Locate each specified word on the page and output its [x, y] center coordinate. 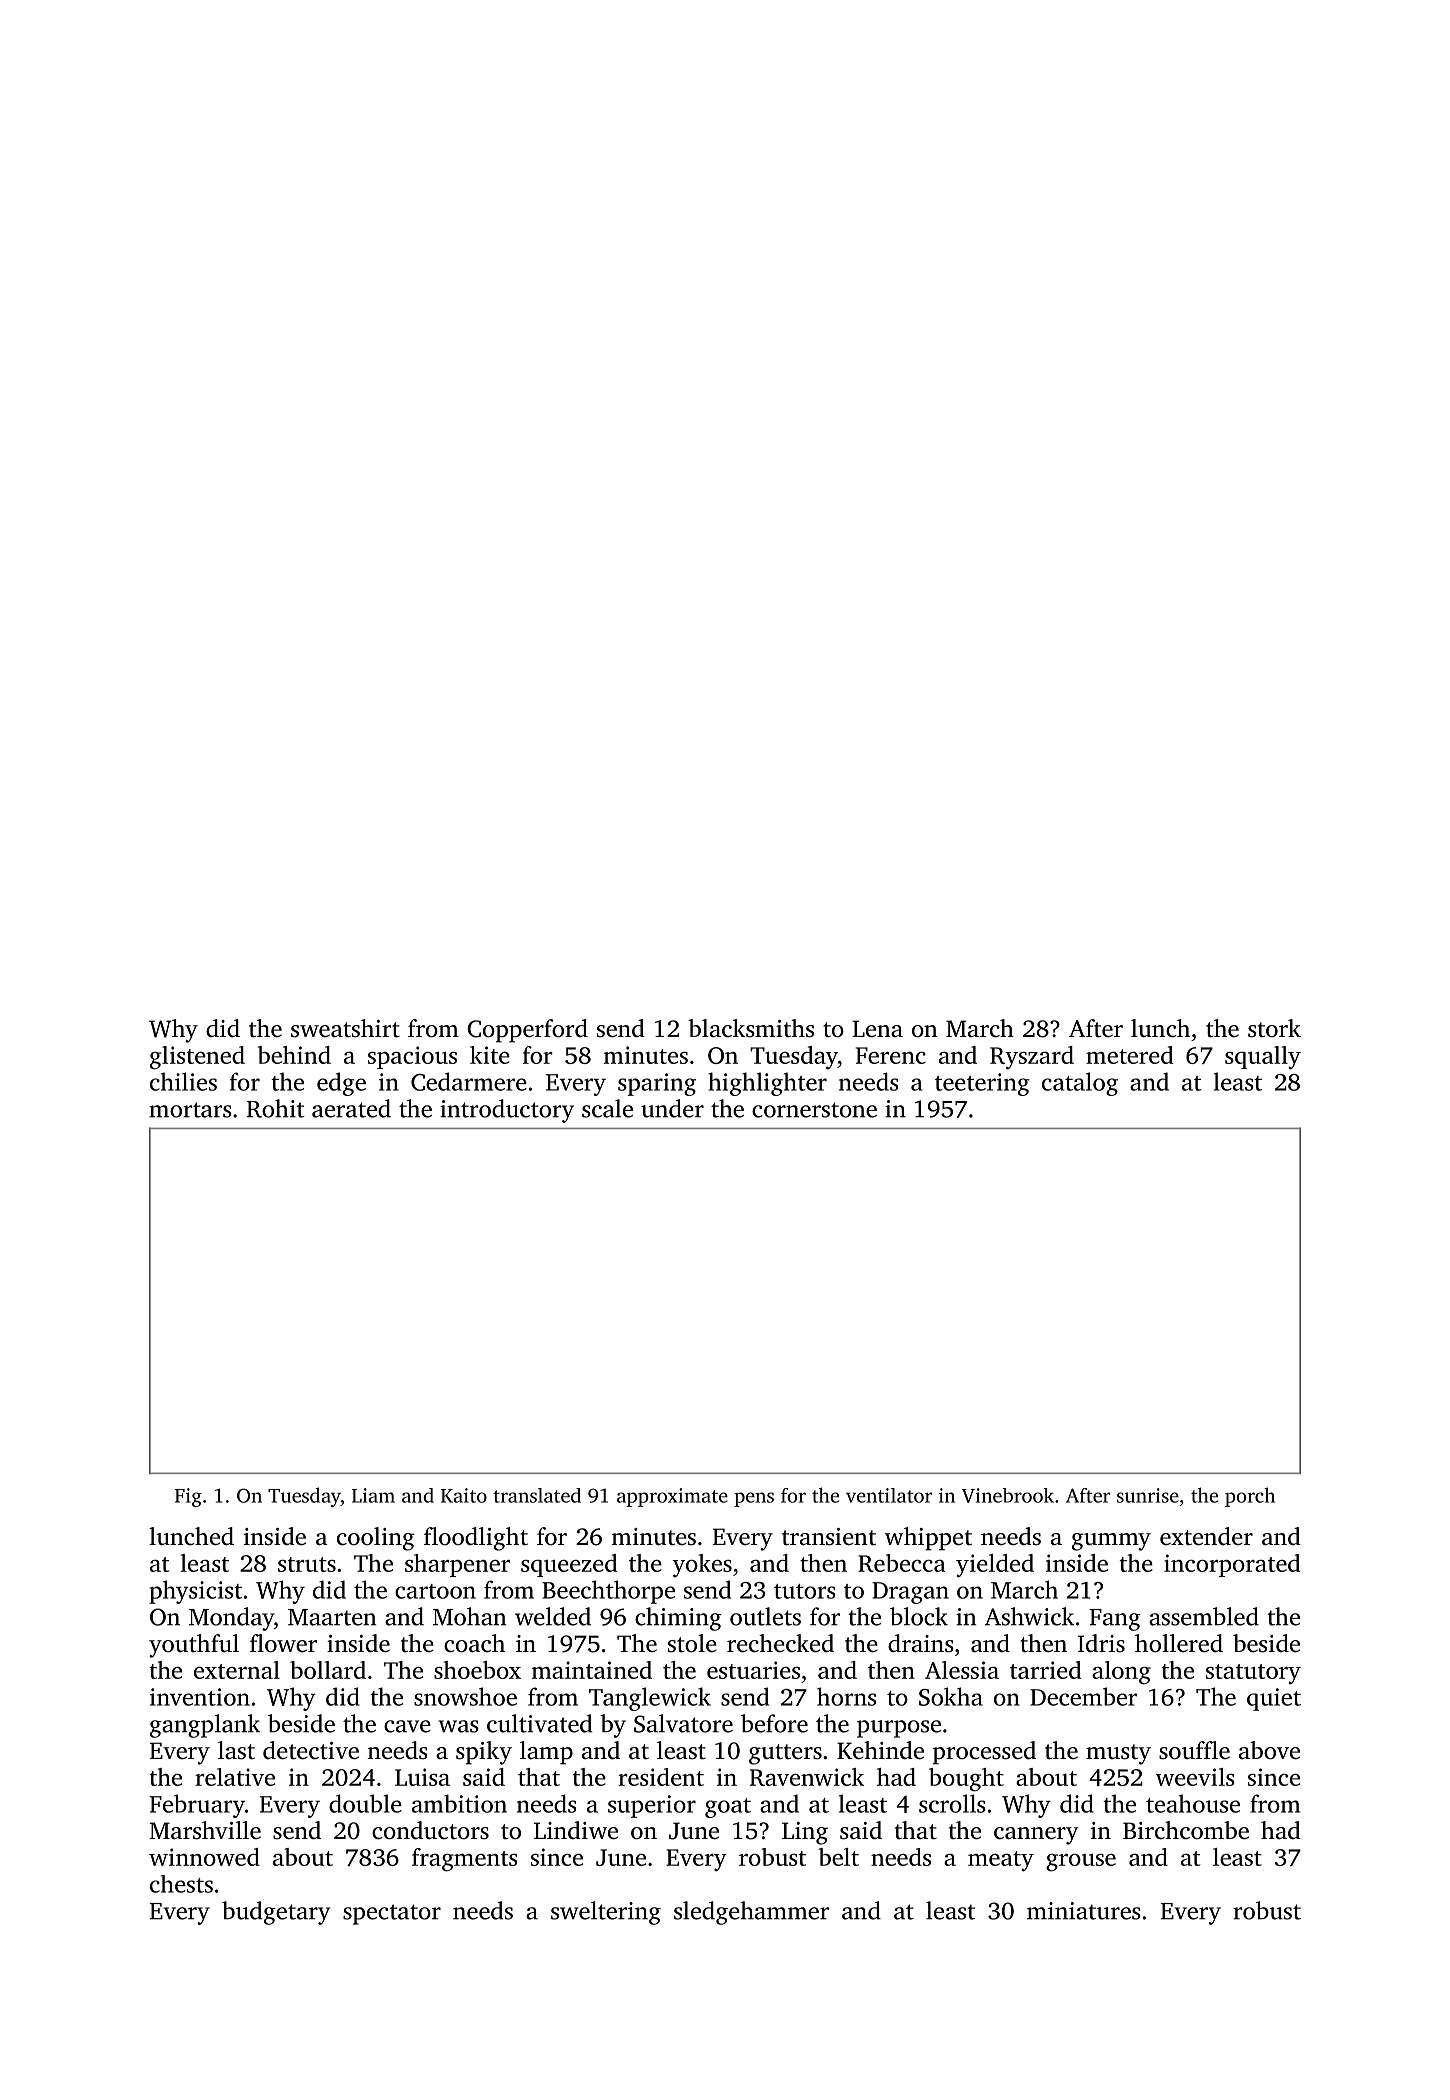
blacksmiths [751, 1028]
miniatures [1084, 1911]
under [672, 1108]
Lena [877, 1029]
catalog [1080, 1084]
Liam [373, 1495]
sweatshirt [345, 1028]
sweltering [606, 1913]
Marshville [205, 1830]
